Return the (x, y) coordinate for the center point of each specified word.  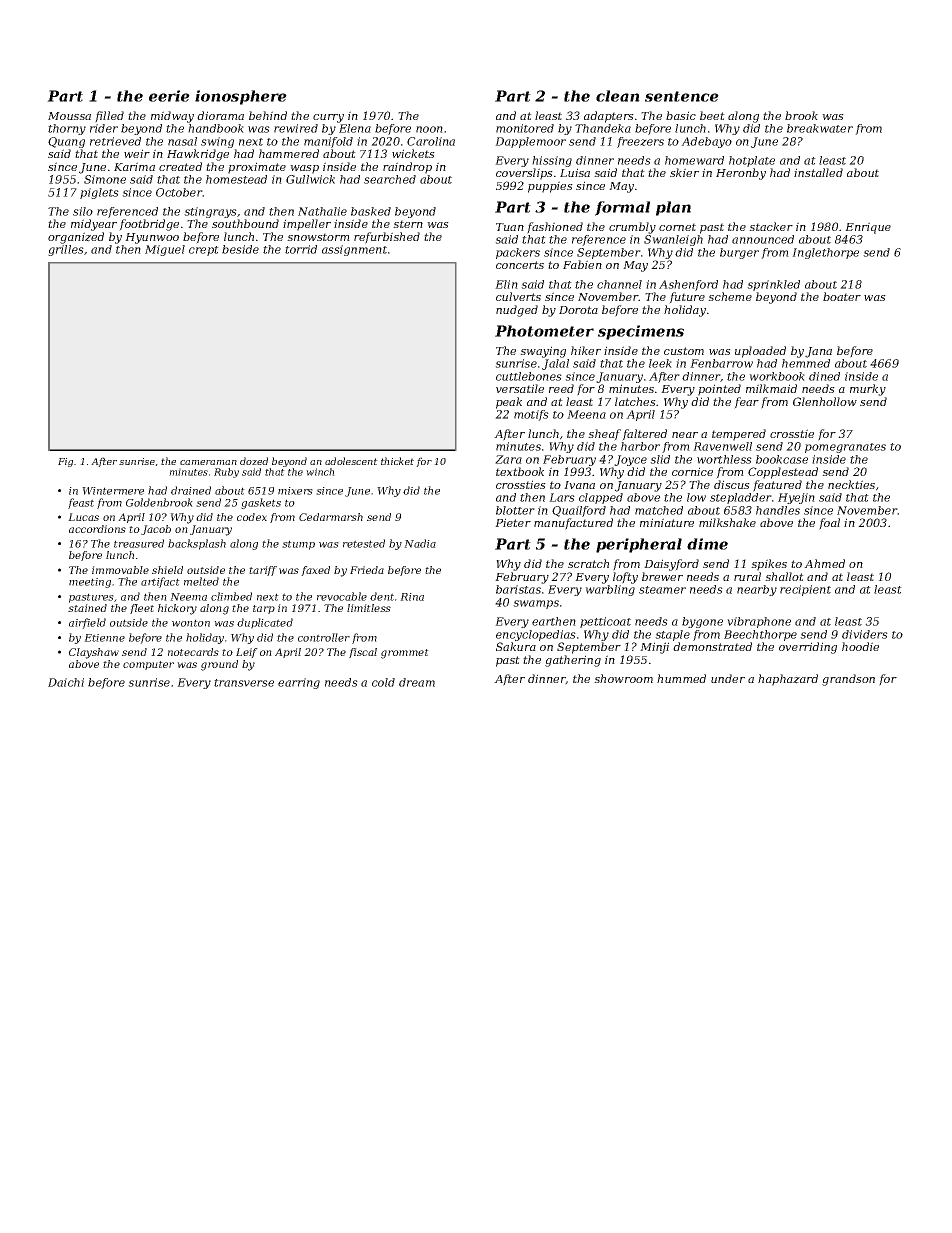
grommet (405, 654)
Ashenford (688, 285)
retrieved (115, 141)
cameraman (208, 462)
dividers (865, 634)
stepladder (741, 498)
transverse (244, 683)
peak (509, 403)
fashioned (555, 228)
